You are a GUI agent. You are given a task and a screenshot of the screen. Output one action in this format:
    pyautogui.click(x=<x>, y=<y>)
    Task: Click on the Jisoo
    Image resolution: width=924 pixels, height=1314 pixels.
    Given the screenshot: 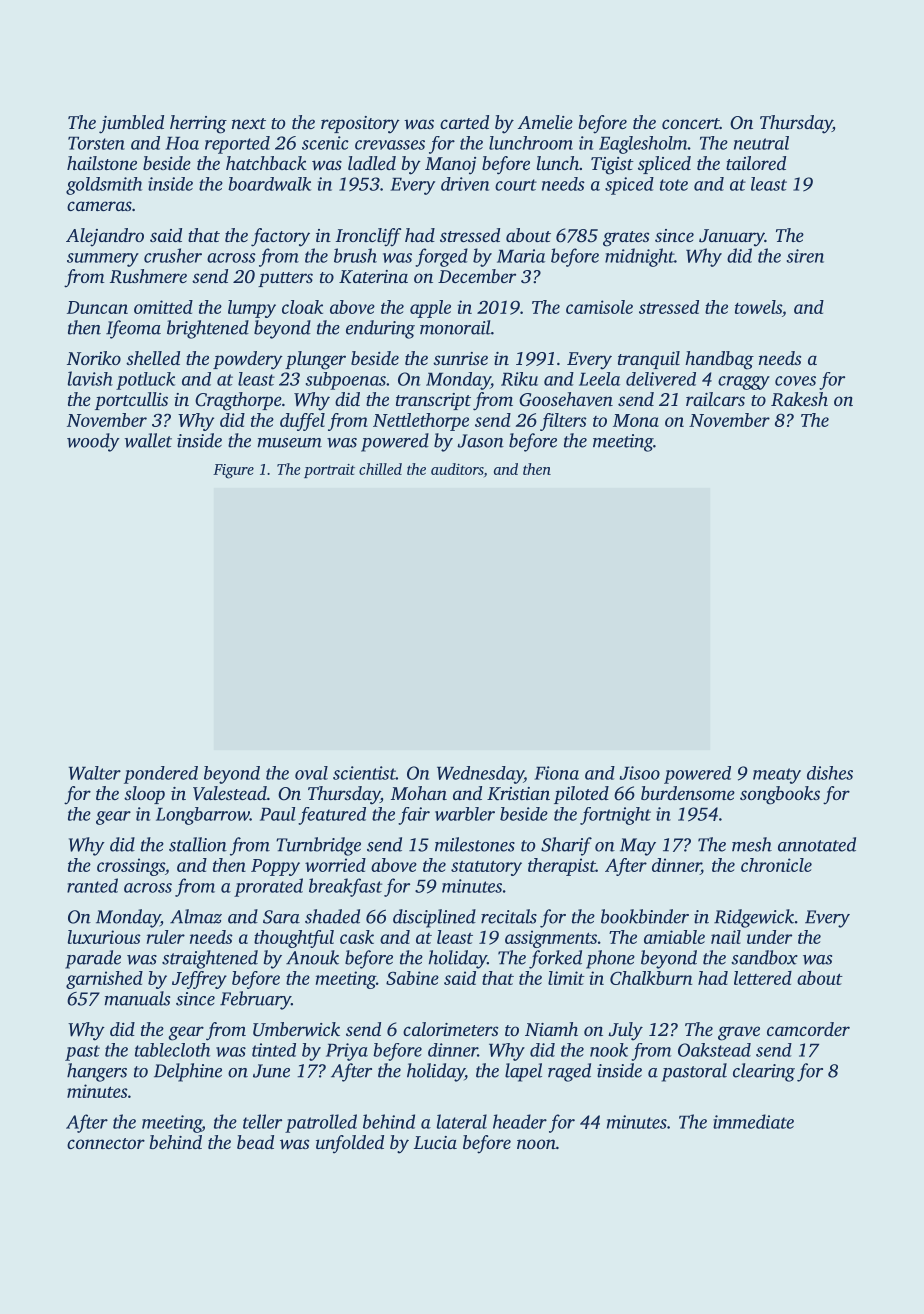 What is the action you would take?
    pyautogui.click(x=640, y=773)
